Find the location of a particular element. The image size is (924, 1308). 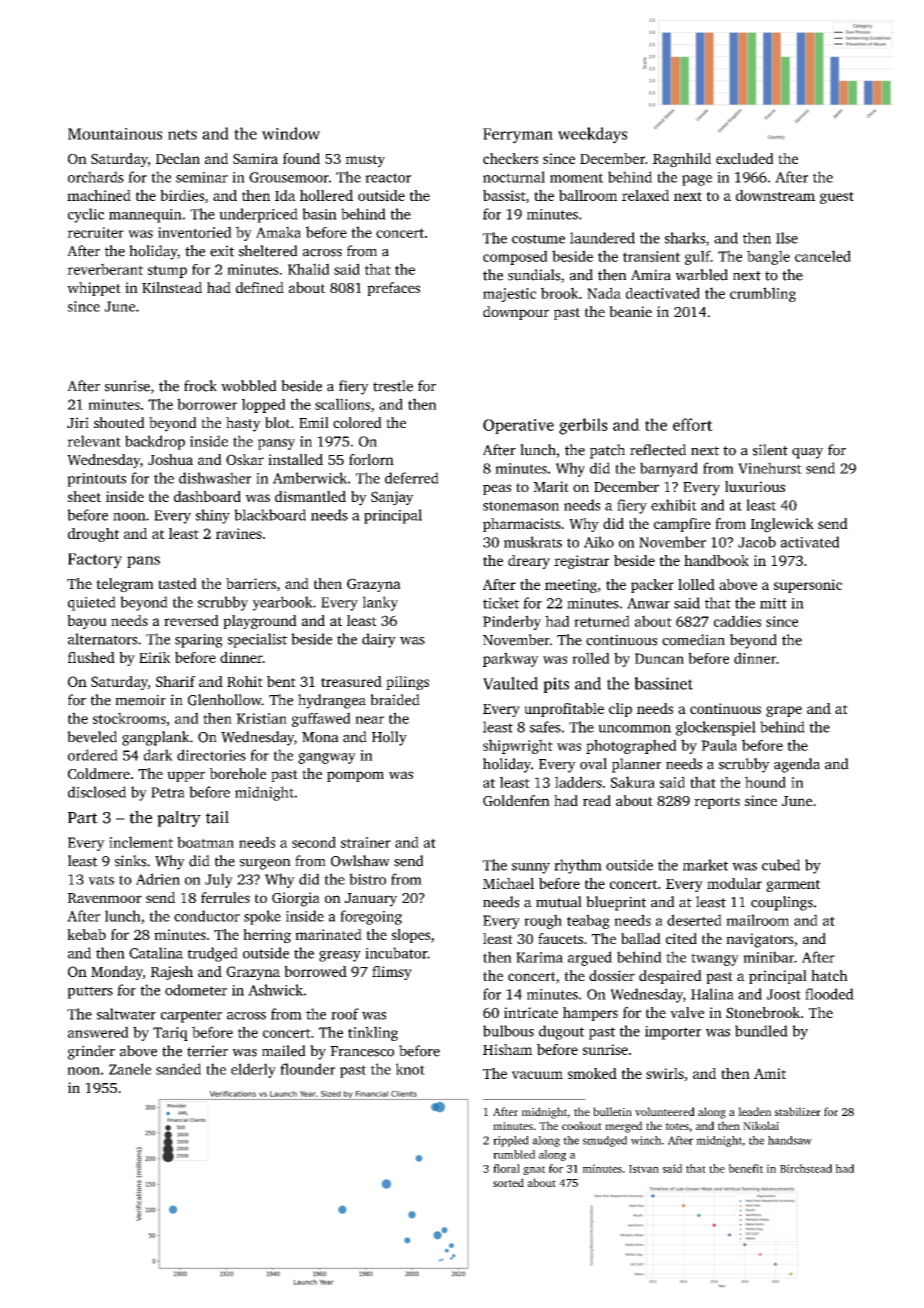

unprofitable is located at coordinates (564, 710).
